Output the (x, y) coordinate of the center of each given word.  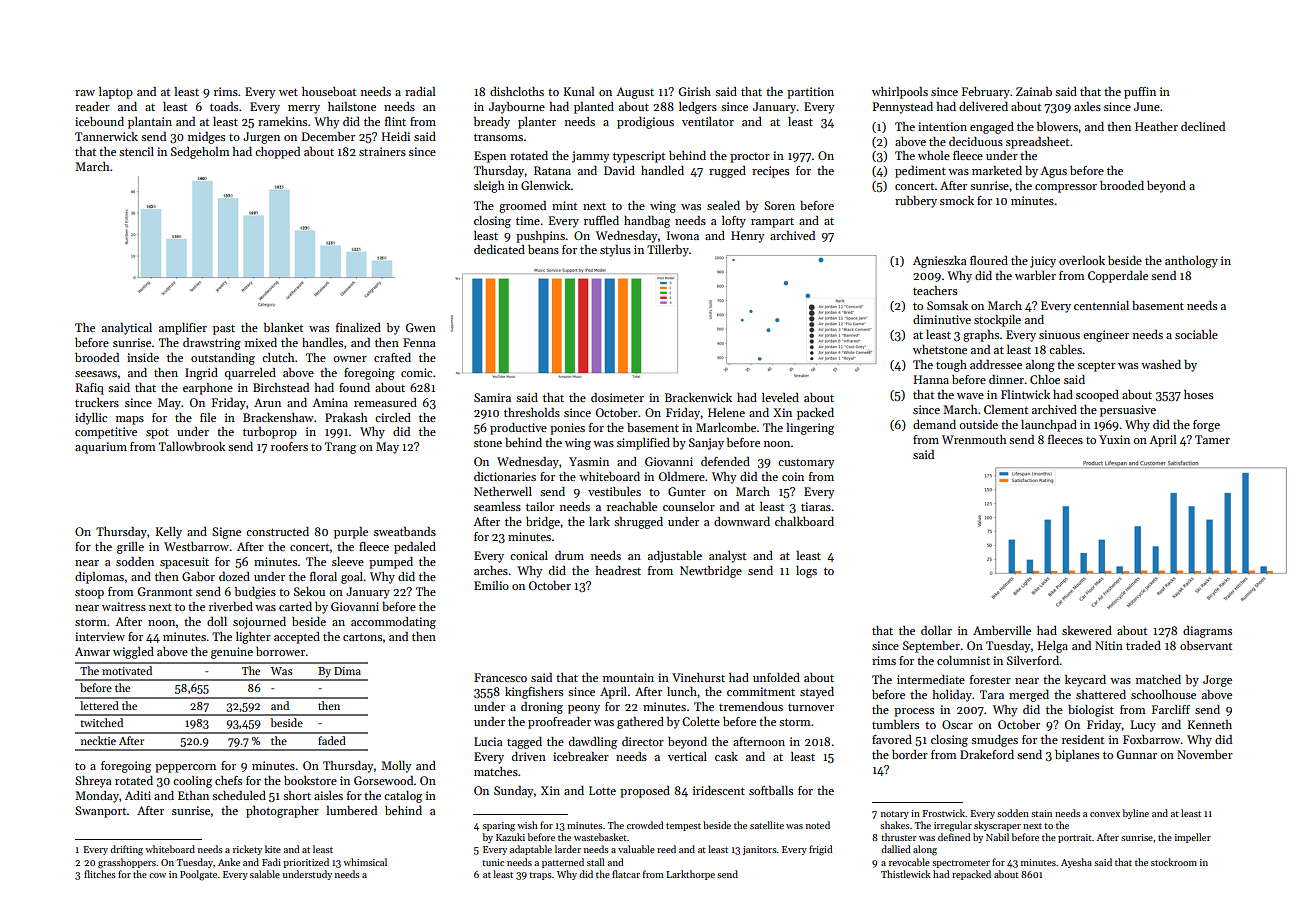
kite (273, 849)
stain (1041, 813)
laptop (116, 93)
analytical (127, 329)
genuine (232, 653)
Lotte (602, 790)
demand (934, 424)
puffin (1140, 93)
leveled (780, 397)
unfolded (776, 677)
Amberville (1002, 630)
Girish (695, 91)
